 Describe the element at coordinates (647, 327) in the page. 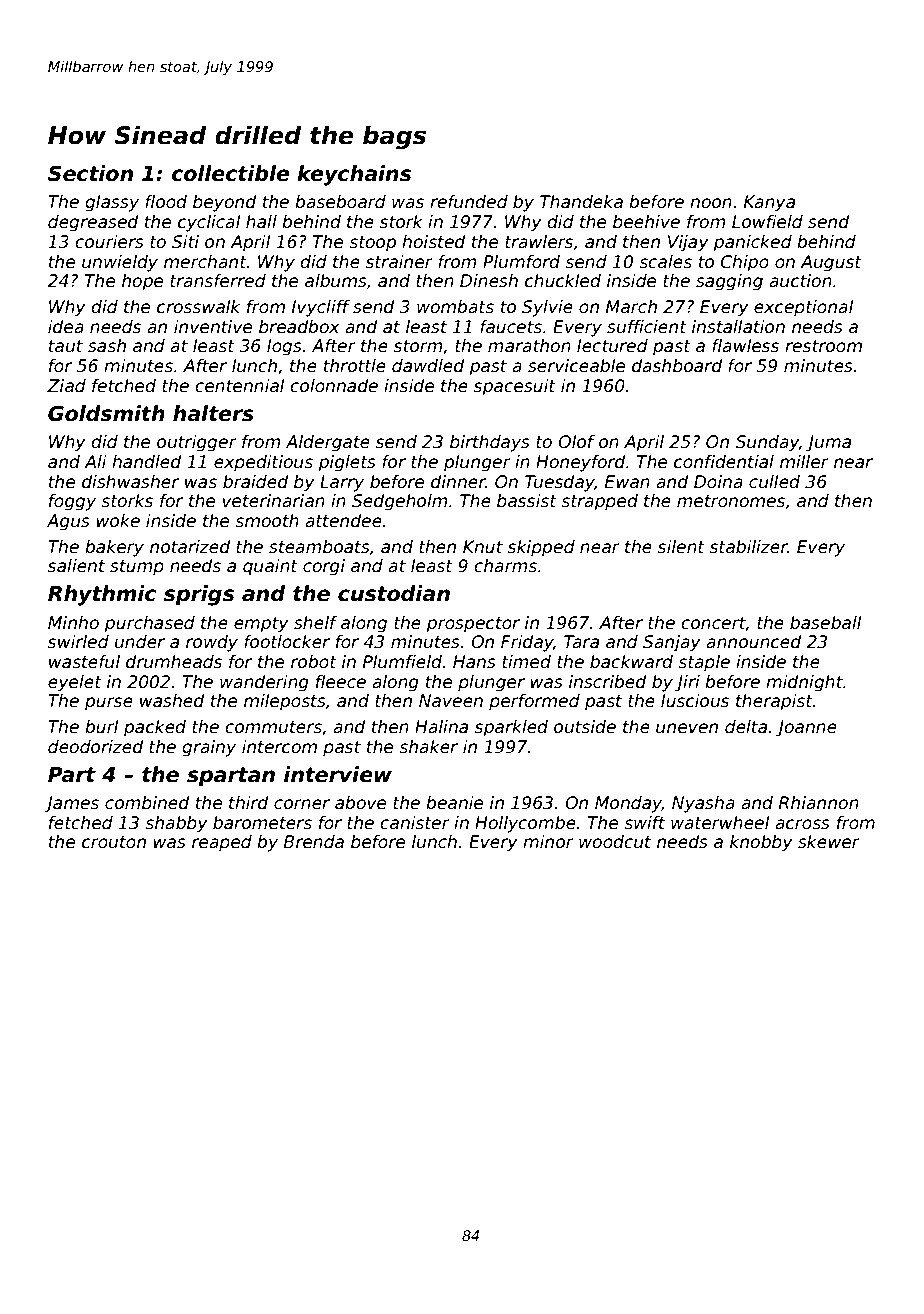

I see `sufficient` at that location.
